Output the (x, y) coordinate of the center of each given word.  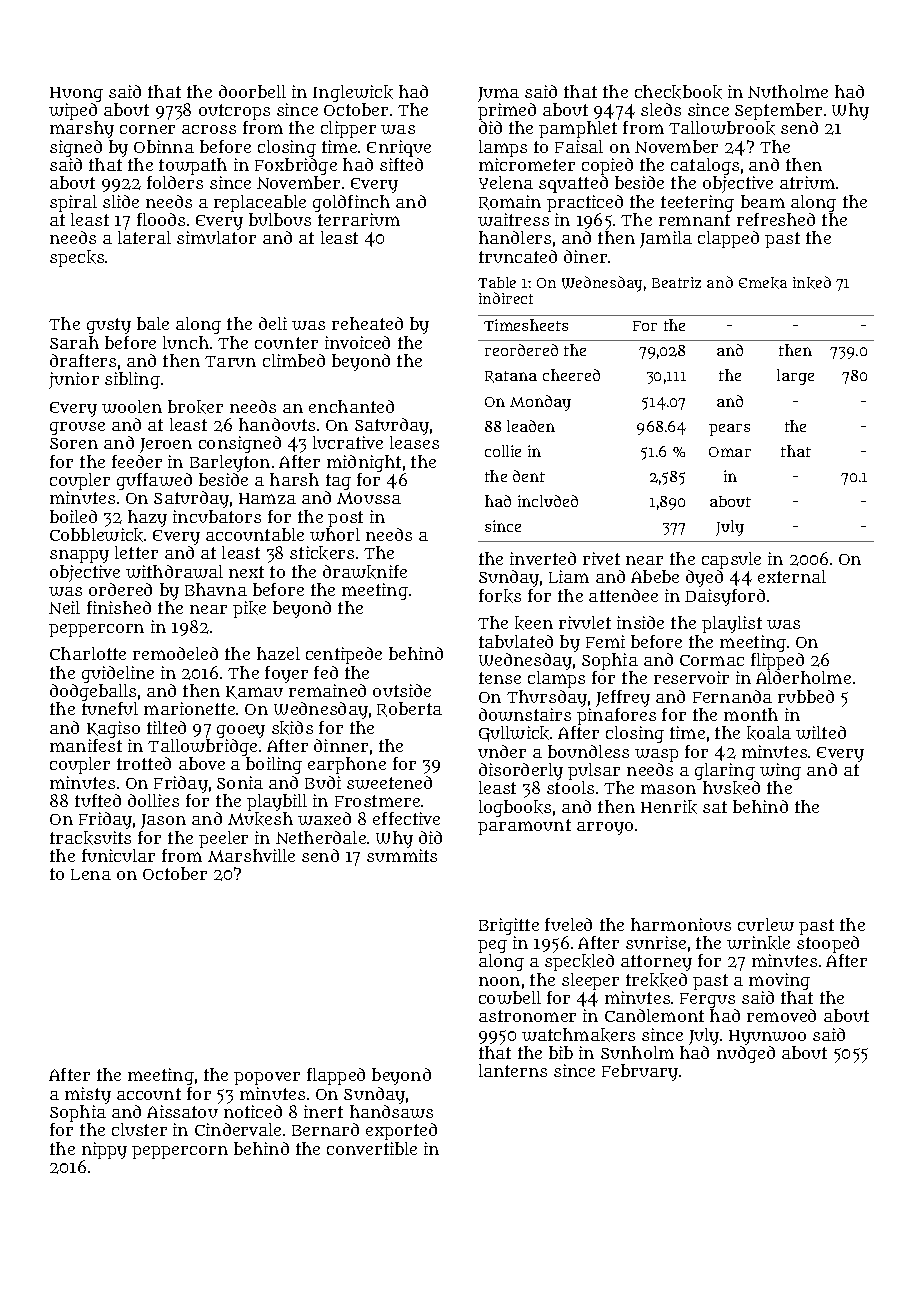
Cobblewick (96, 535)
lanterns (513, 1070)
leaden (531, 426)
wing (780, 771)
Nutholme (788, 91)
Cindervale (238, 1129)
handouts (277, 424)
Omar (730, 452)
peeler (223, 839)
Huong (76, 94)
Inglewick (353, 93)
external (792, 576)
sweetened (389, 782)
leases (414, 443)
